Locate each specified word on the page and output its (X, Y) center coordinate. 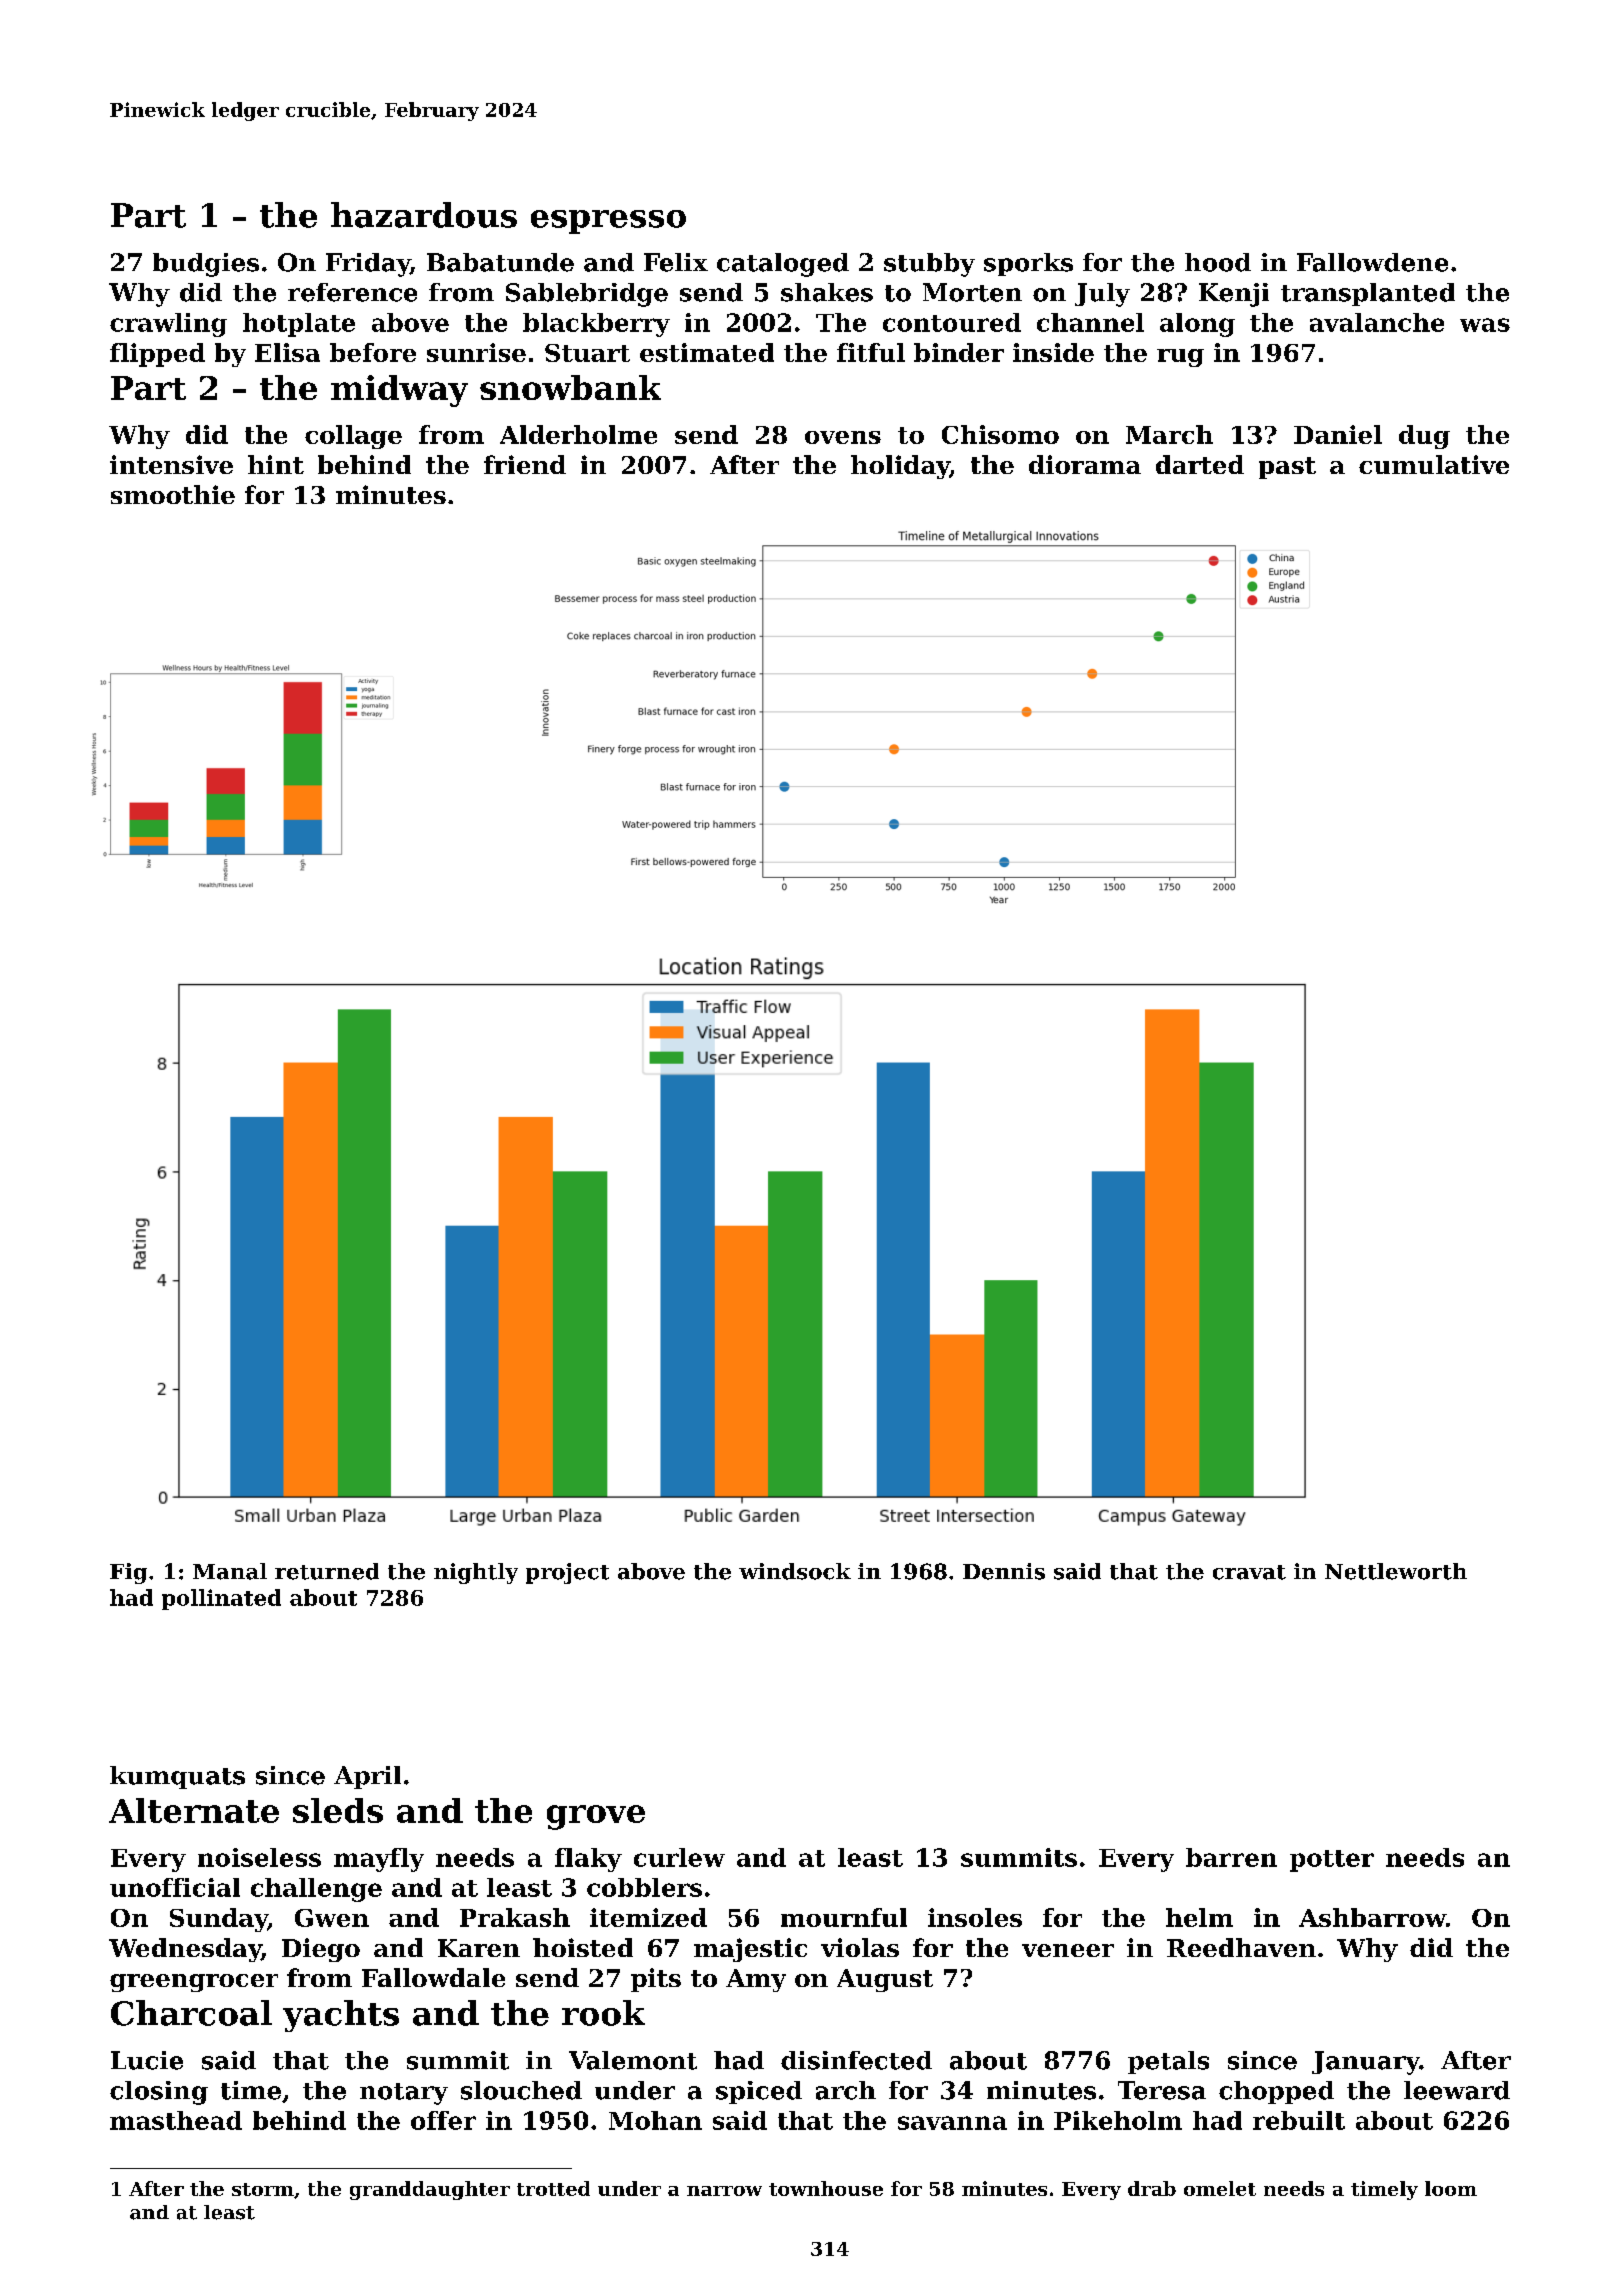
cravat (1249, 1572)
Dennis (1004, 1571)
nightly (476, 1573)
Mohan (655, 2120)
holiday (900, 467)
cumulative (1434, 464)
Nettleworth (1396, 1571)
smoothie (173, 494)
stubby (929, 265)
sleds (338, 1810)
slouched (521, 2090)
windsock (795, 1571)
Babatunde (500, 262)
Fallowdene (1372, 262)
